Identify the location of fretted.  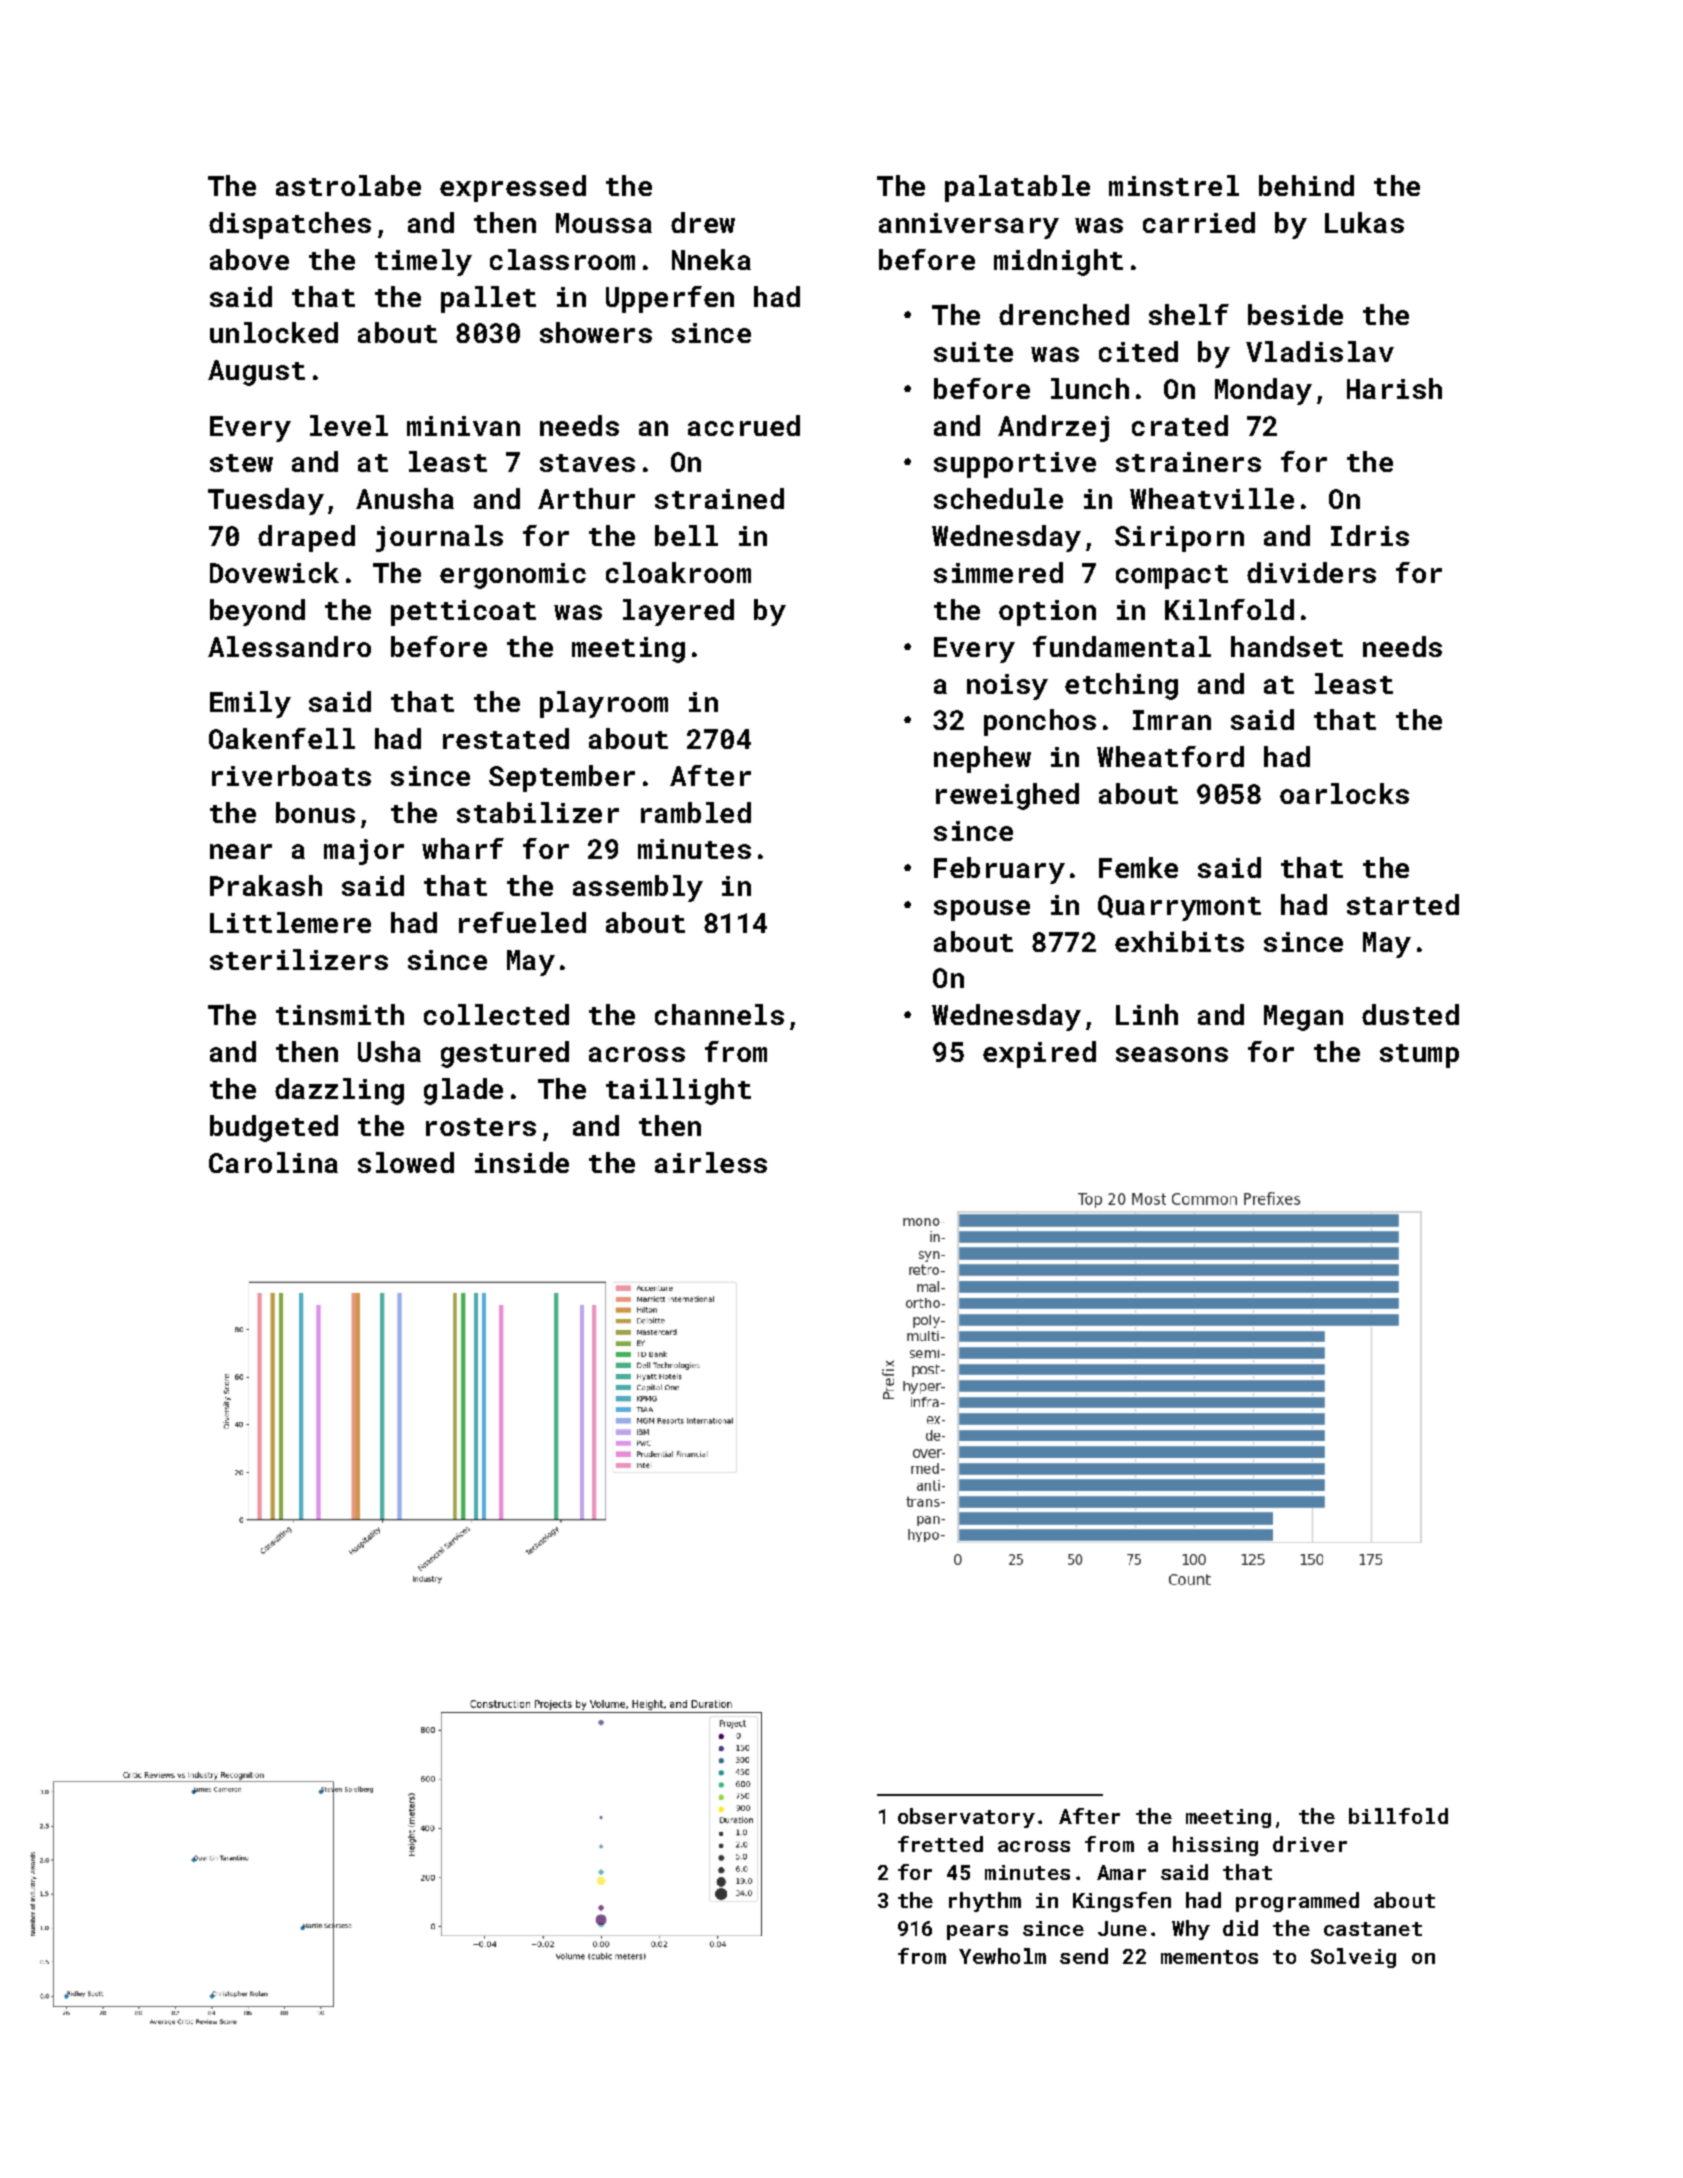
(940, 1844).
